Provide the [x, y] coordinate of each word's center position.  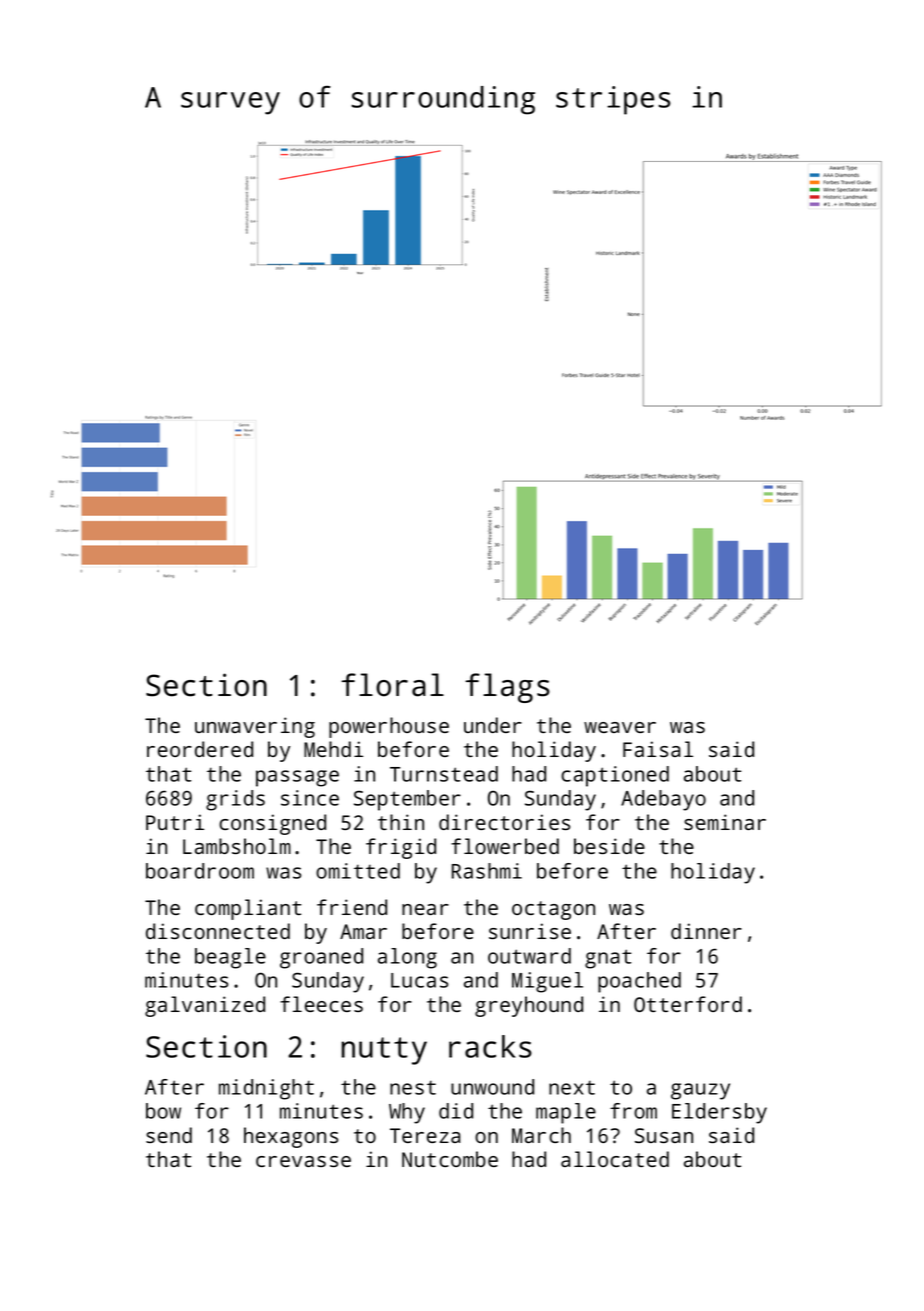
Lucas [419, 980]
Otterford [688, 1004]
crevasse [303, 1161]
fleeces [321, 1004]
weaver [620, 727]
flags [507, 688]
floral [392, 685]
